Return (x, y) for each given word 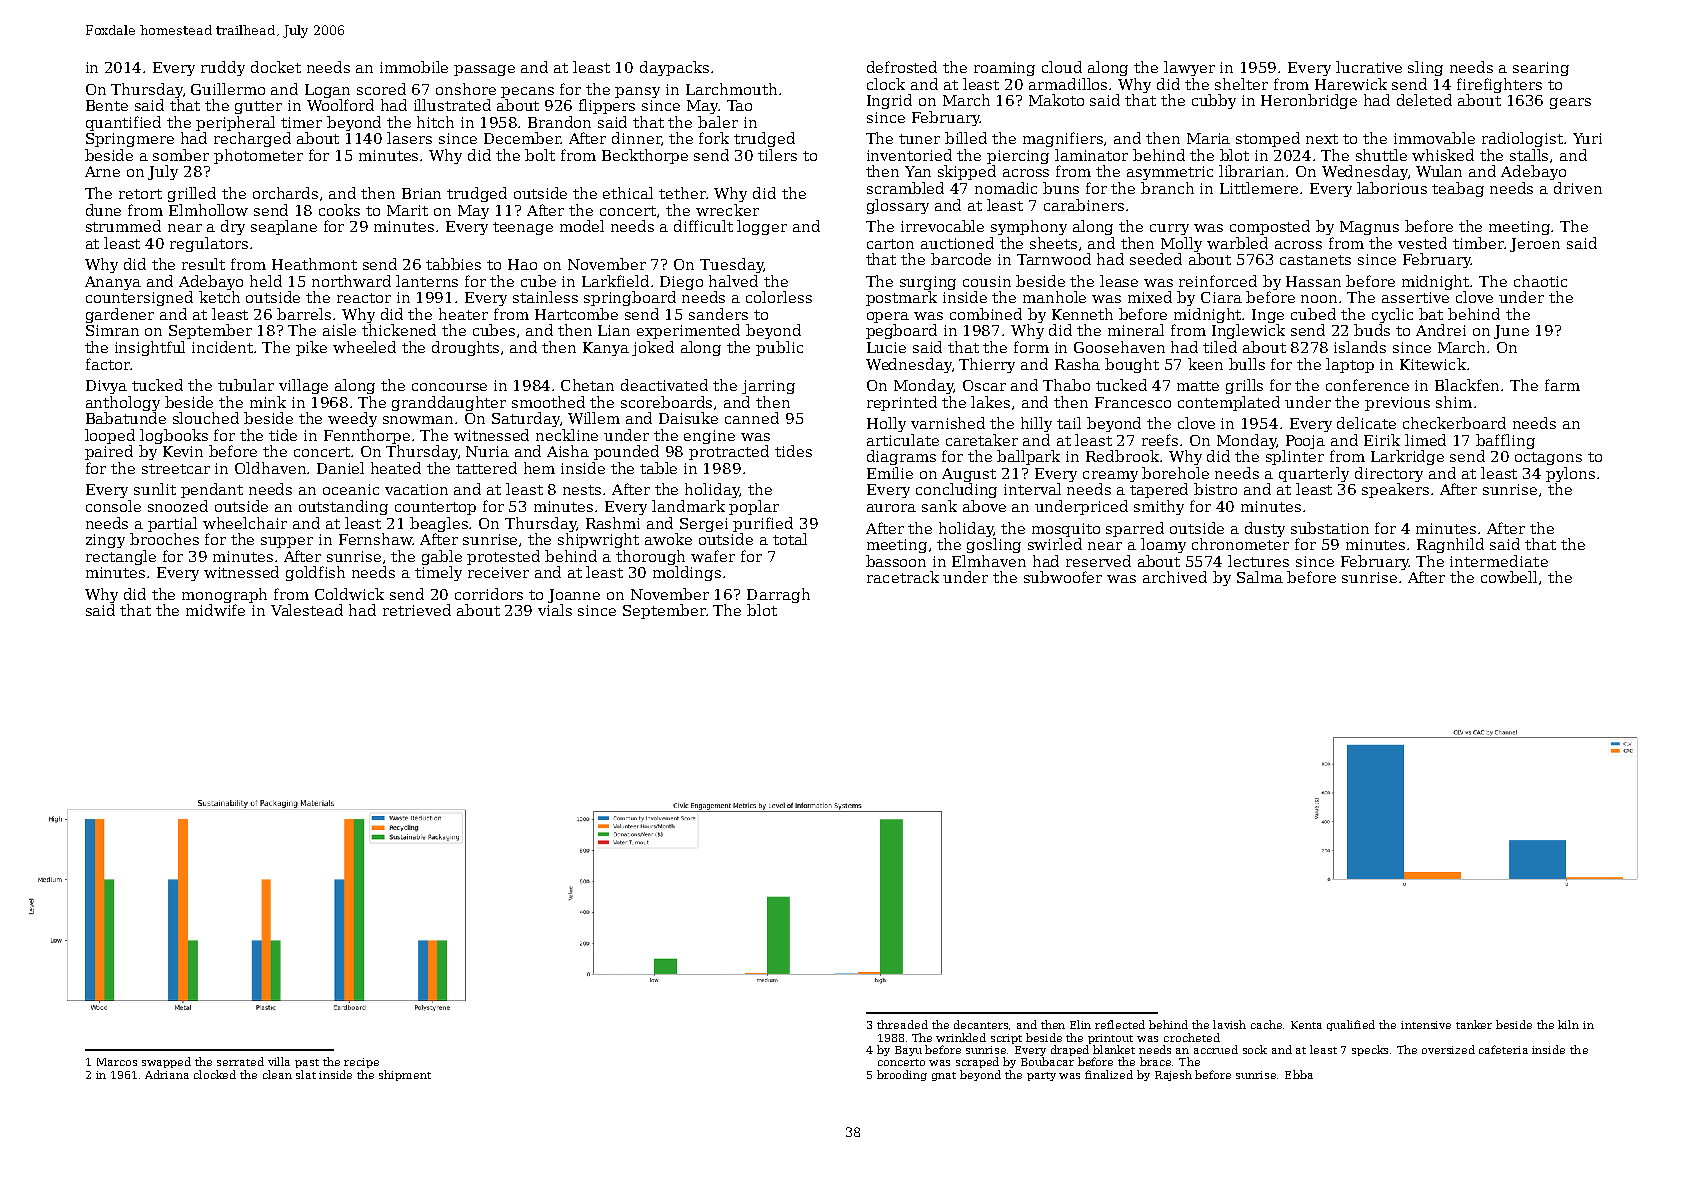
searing (1541, 69)
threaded (902, 1024)
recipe (361, 1063)
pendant (212, 490)
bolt (540, 155)
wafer (713, 556)
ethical (628, 193)
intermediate (1499, 561)
